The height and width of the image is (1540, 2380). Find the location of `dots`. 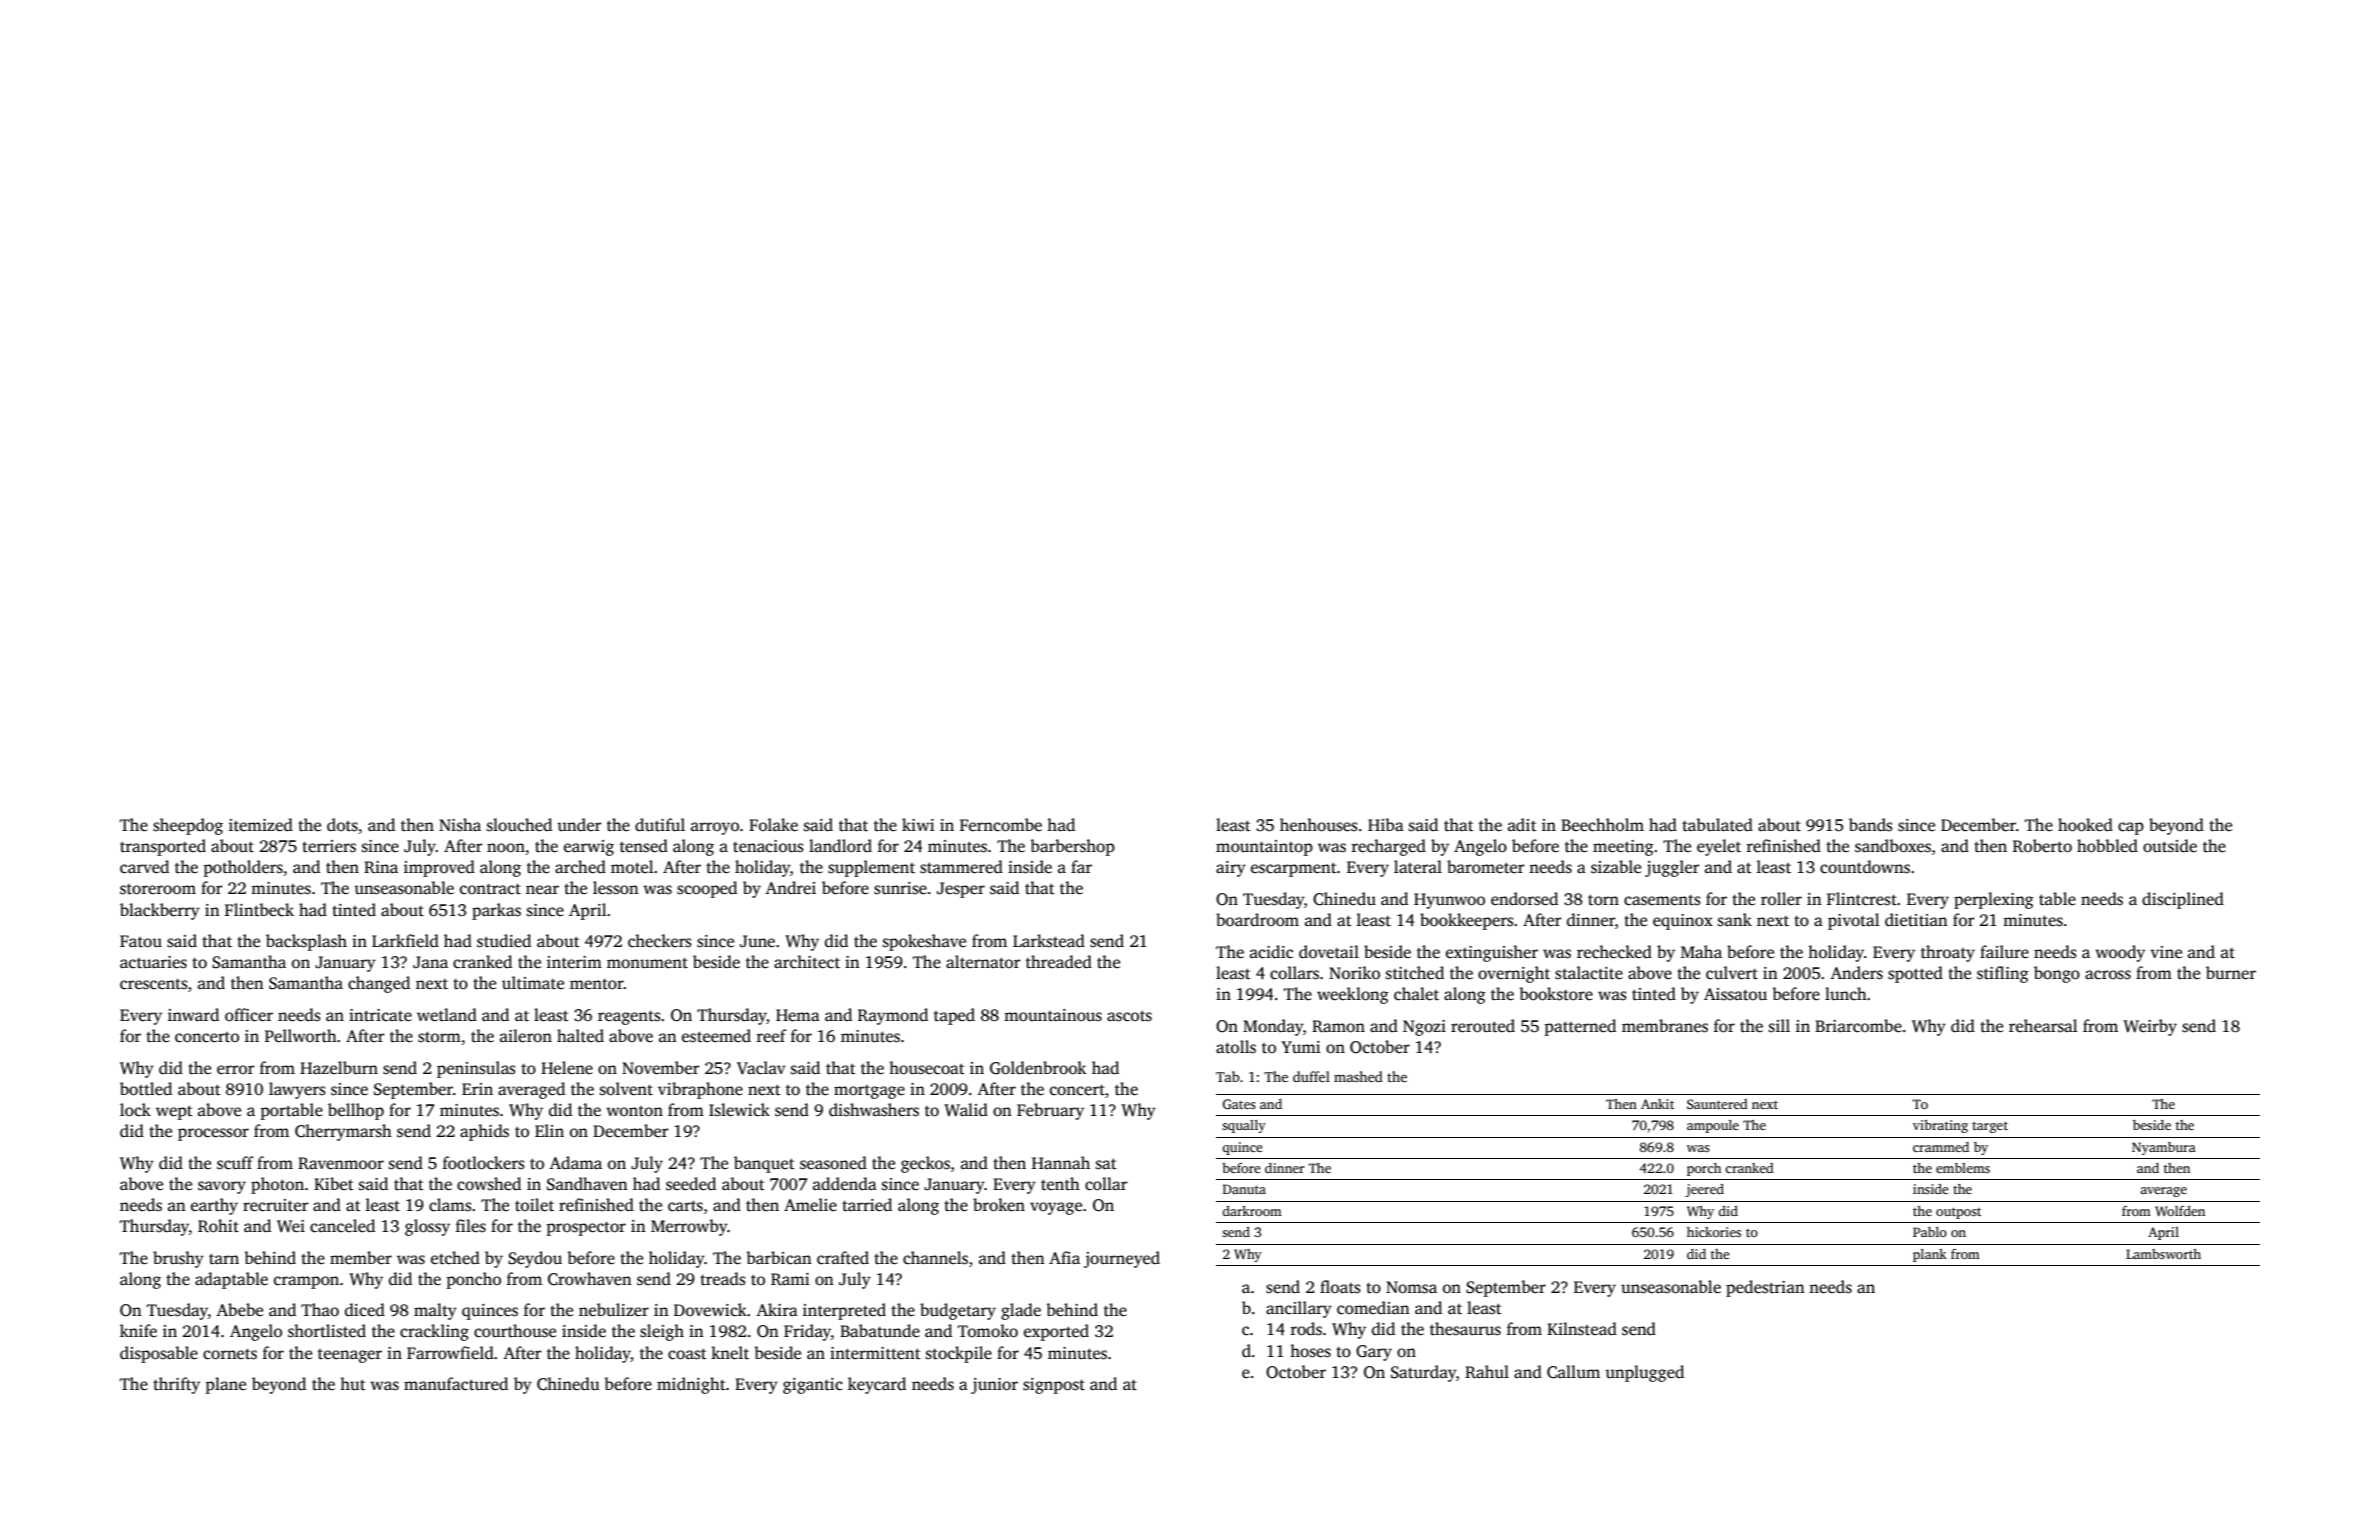

dots is located at coordinates (342, 825).
